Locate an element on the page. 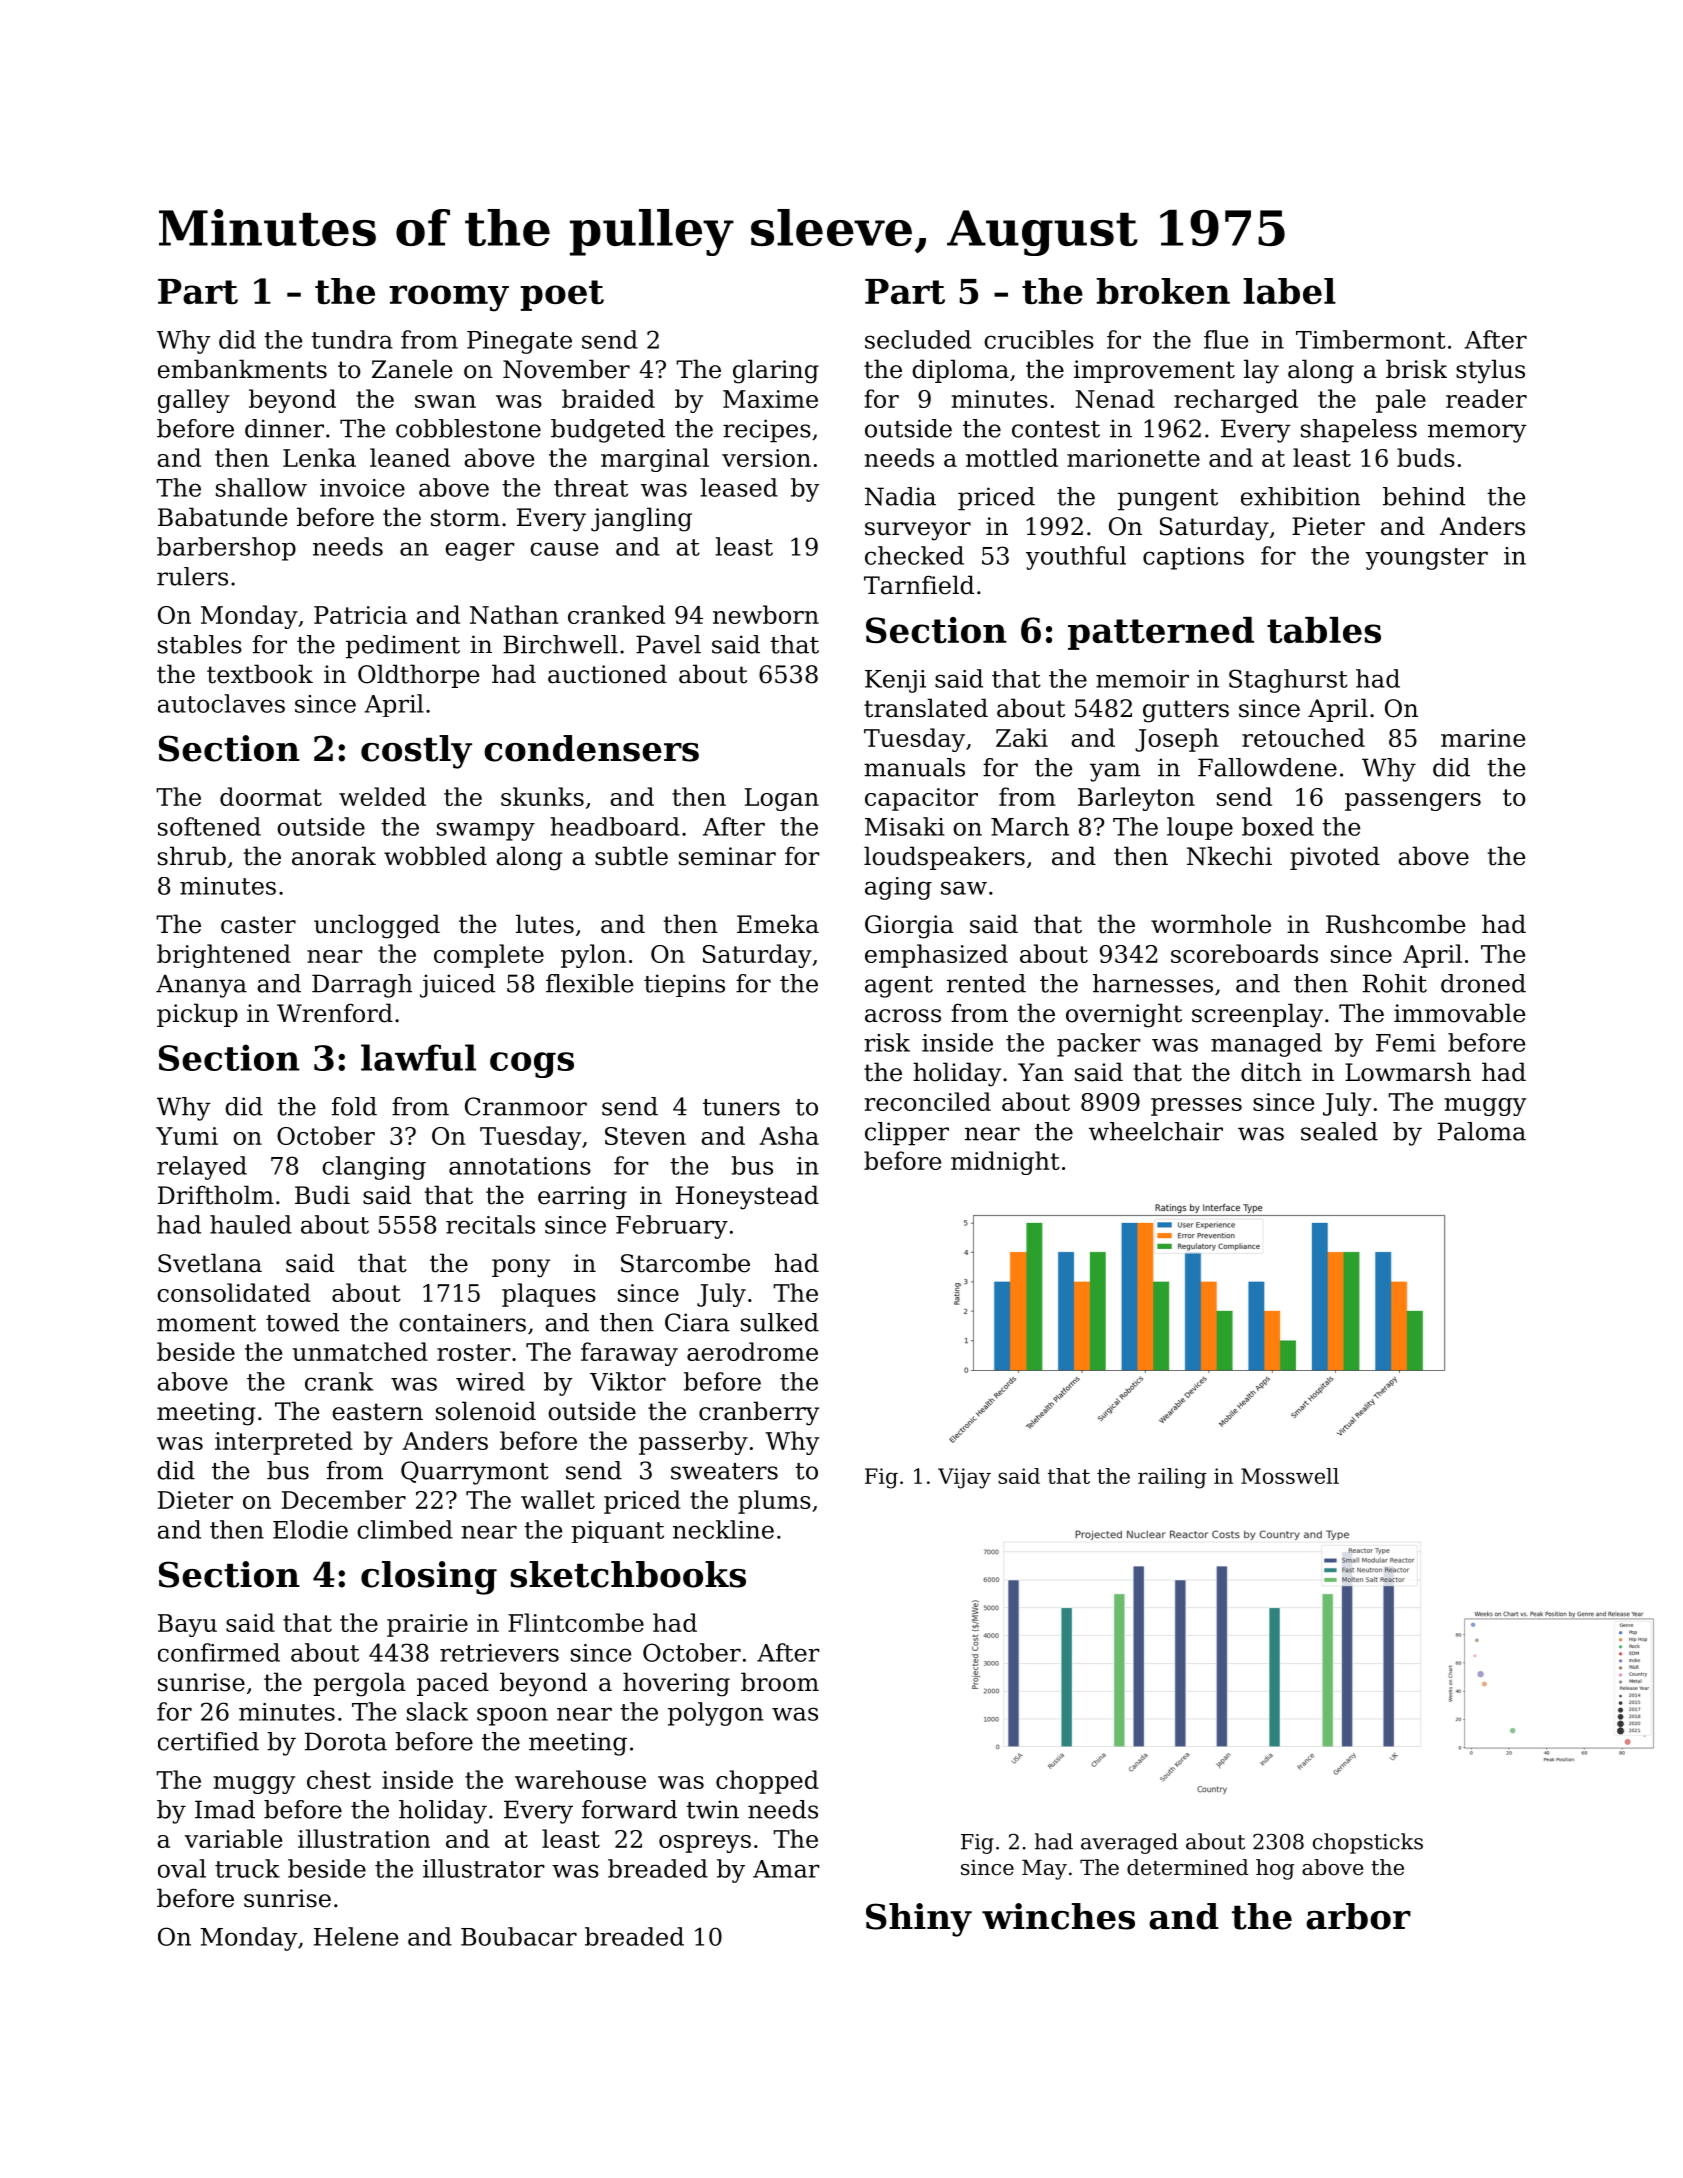 The height and width of the document is (2178, 1683). broken is located at coordinates (1163, 291).
